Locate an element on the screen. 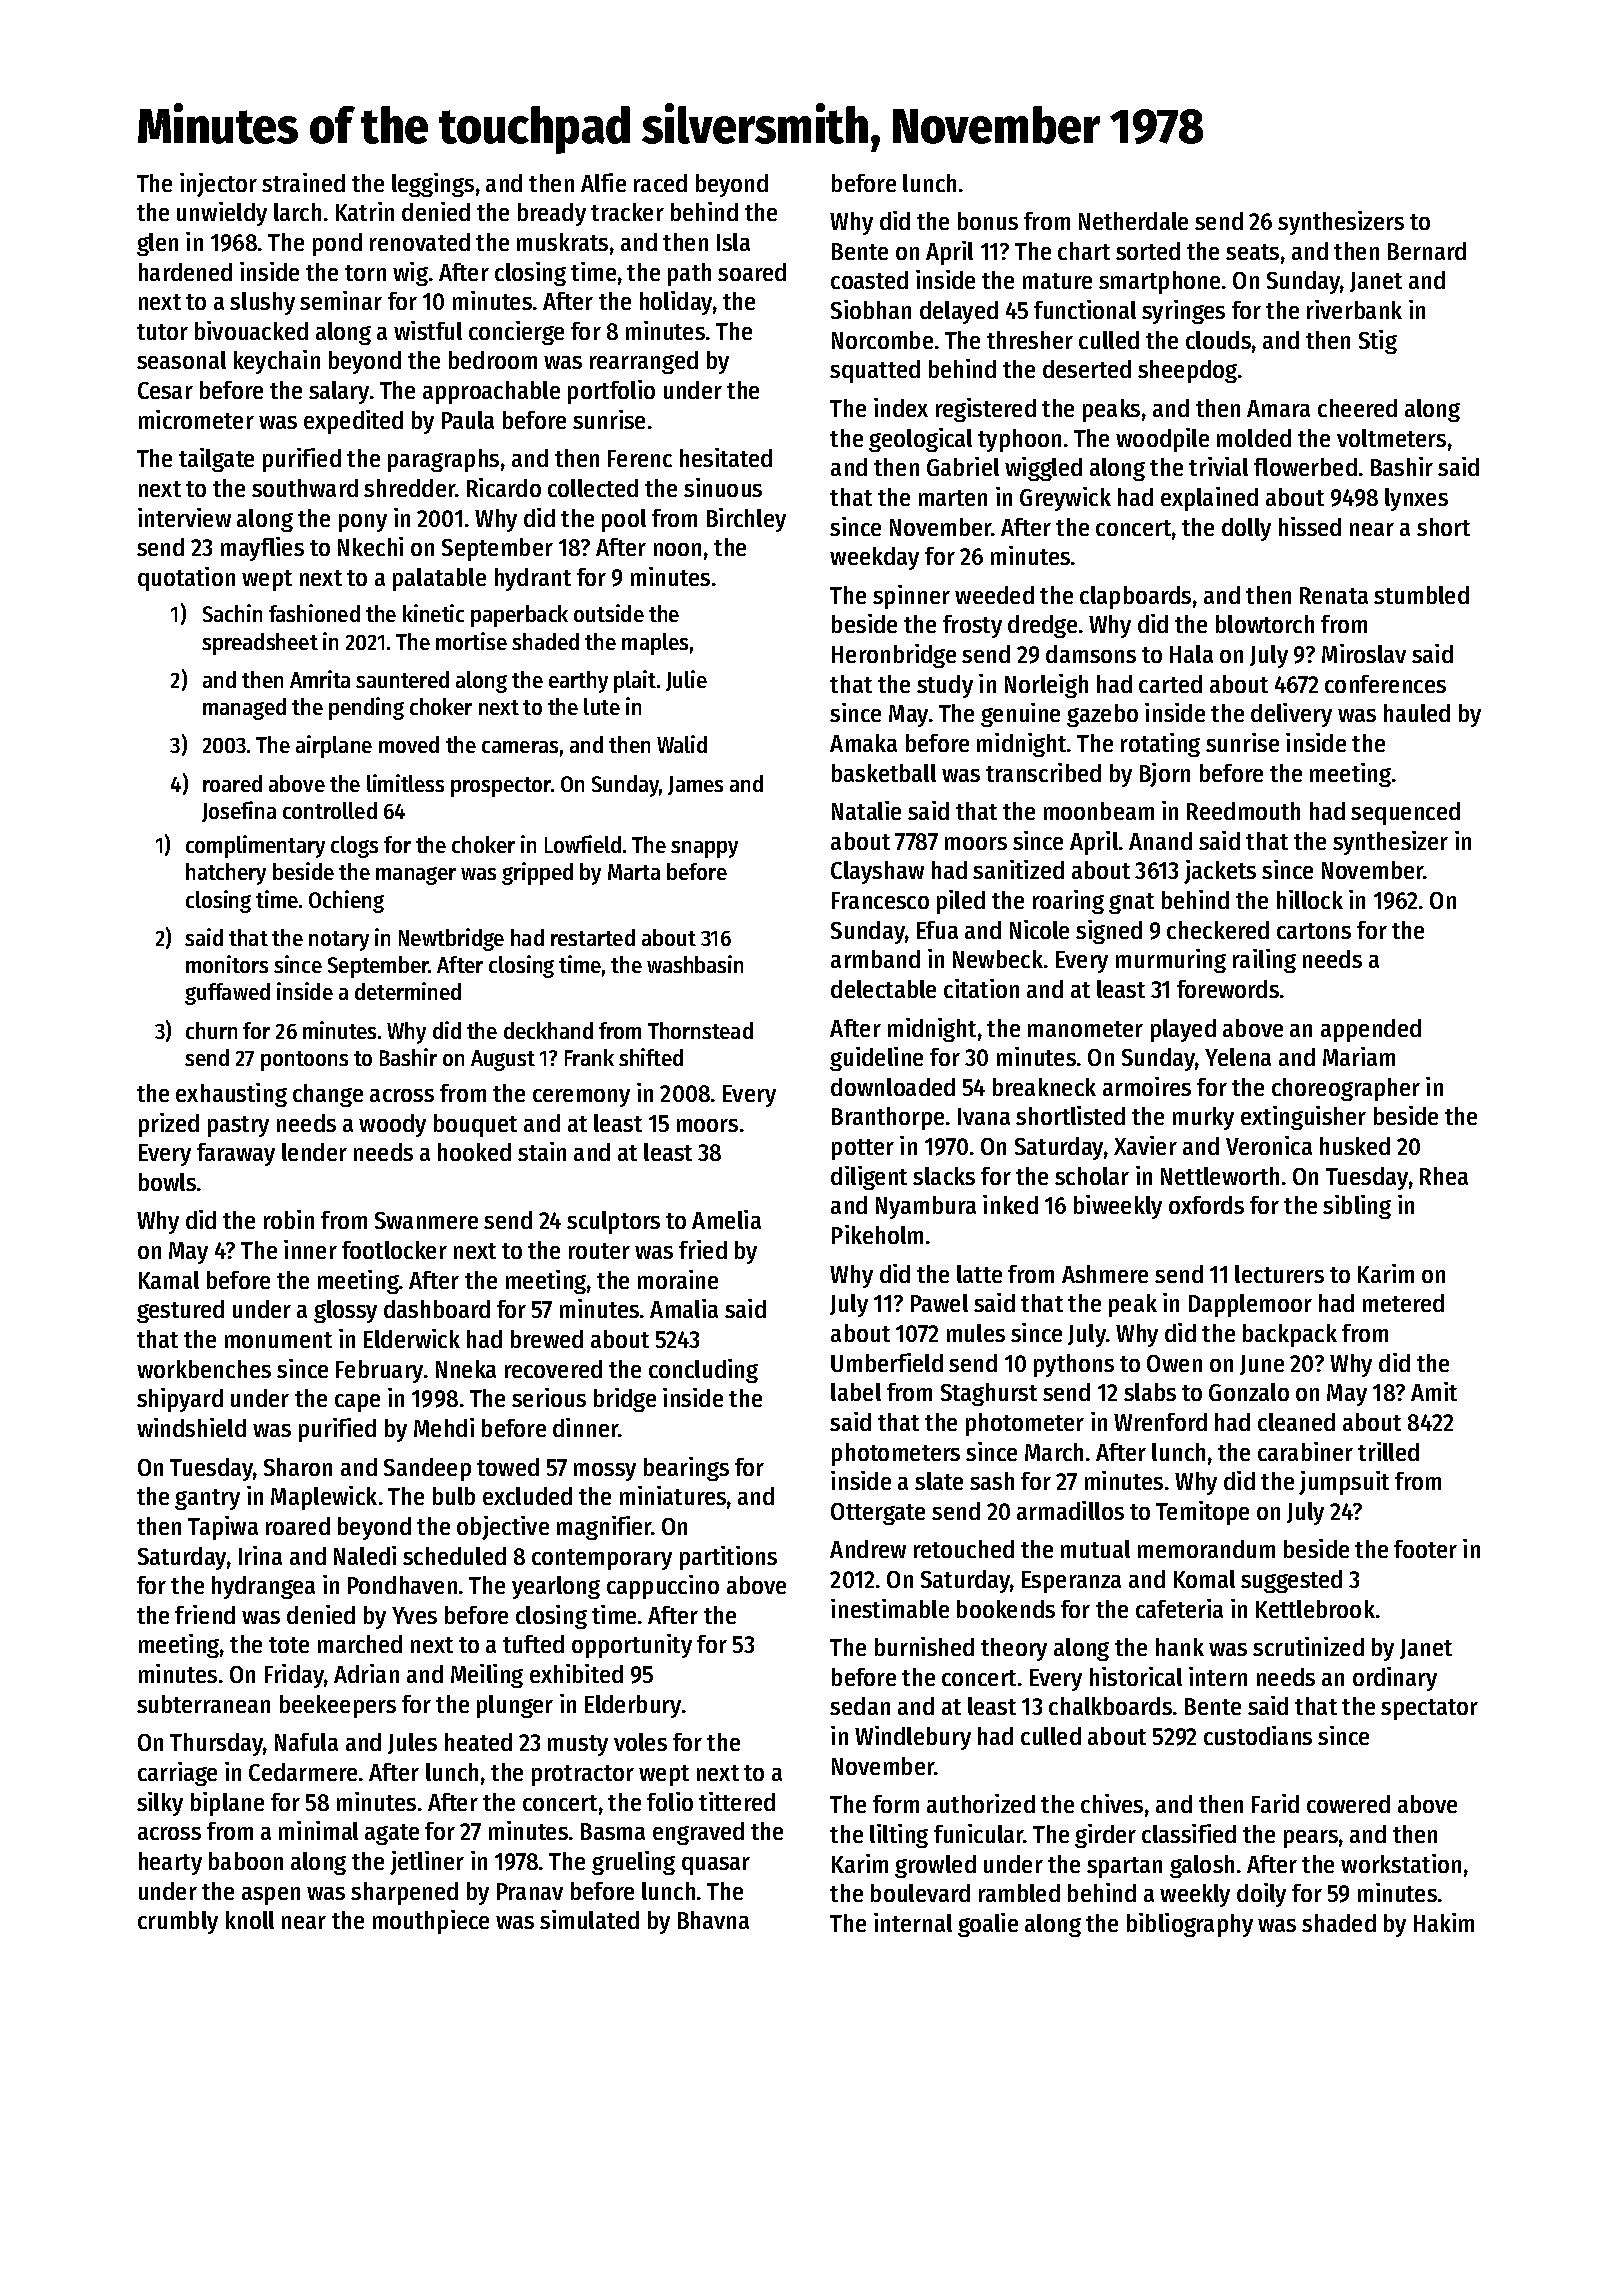 Image resolution: width=1620 pixels, height=2292 pixels. scrutinized is located at coordinates (1308, 1646).
